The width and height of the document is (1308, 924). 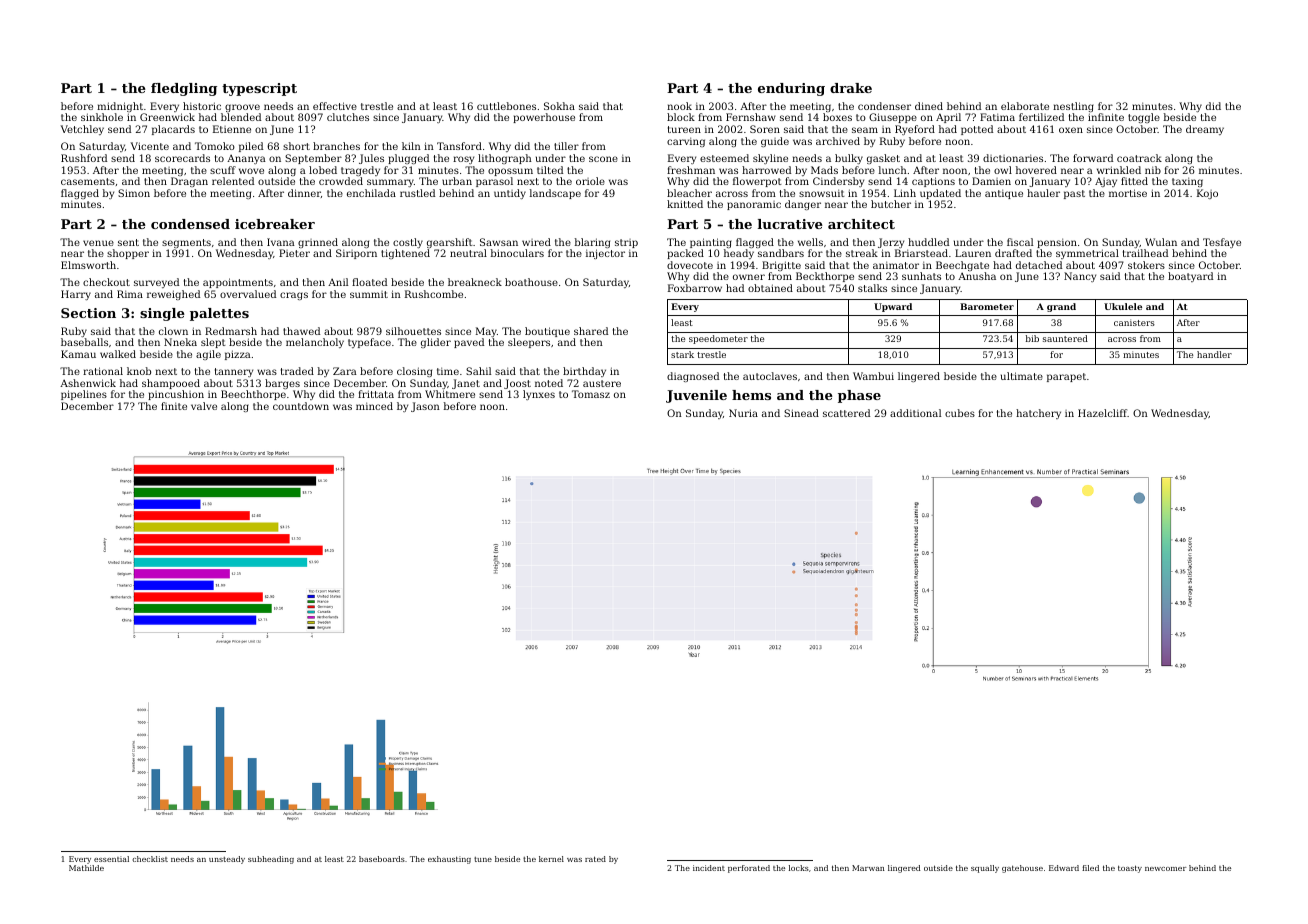 I want to click on dreamy, so click(x=1205, y=130).
